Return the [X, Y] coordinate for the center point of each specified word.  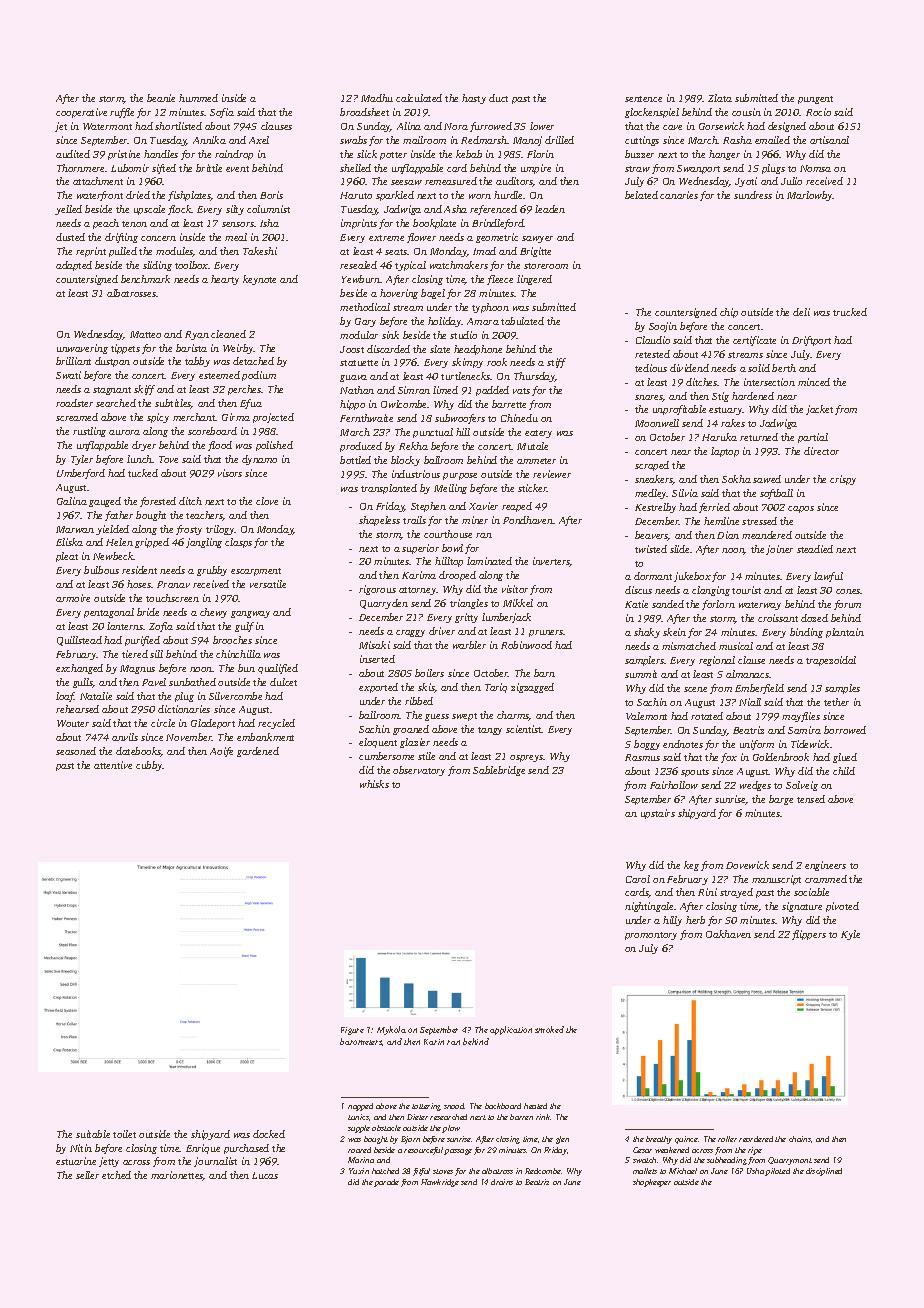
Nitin [81, 1148]
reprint [91, 252]
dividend [689, 368]
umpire [536, 169]
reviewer [552, 474]
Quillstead [79, 641]
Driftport [811, 341]
